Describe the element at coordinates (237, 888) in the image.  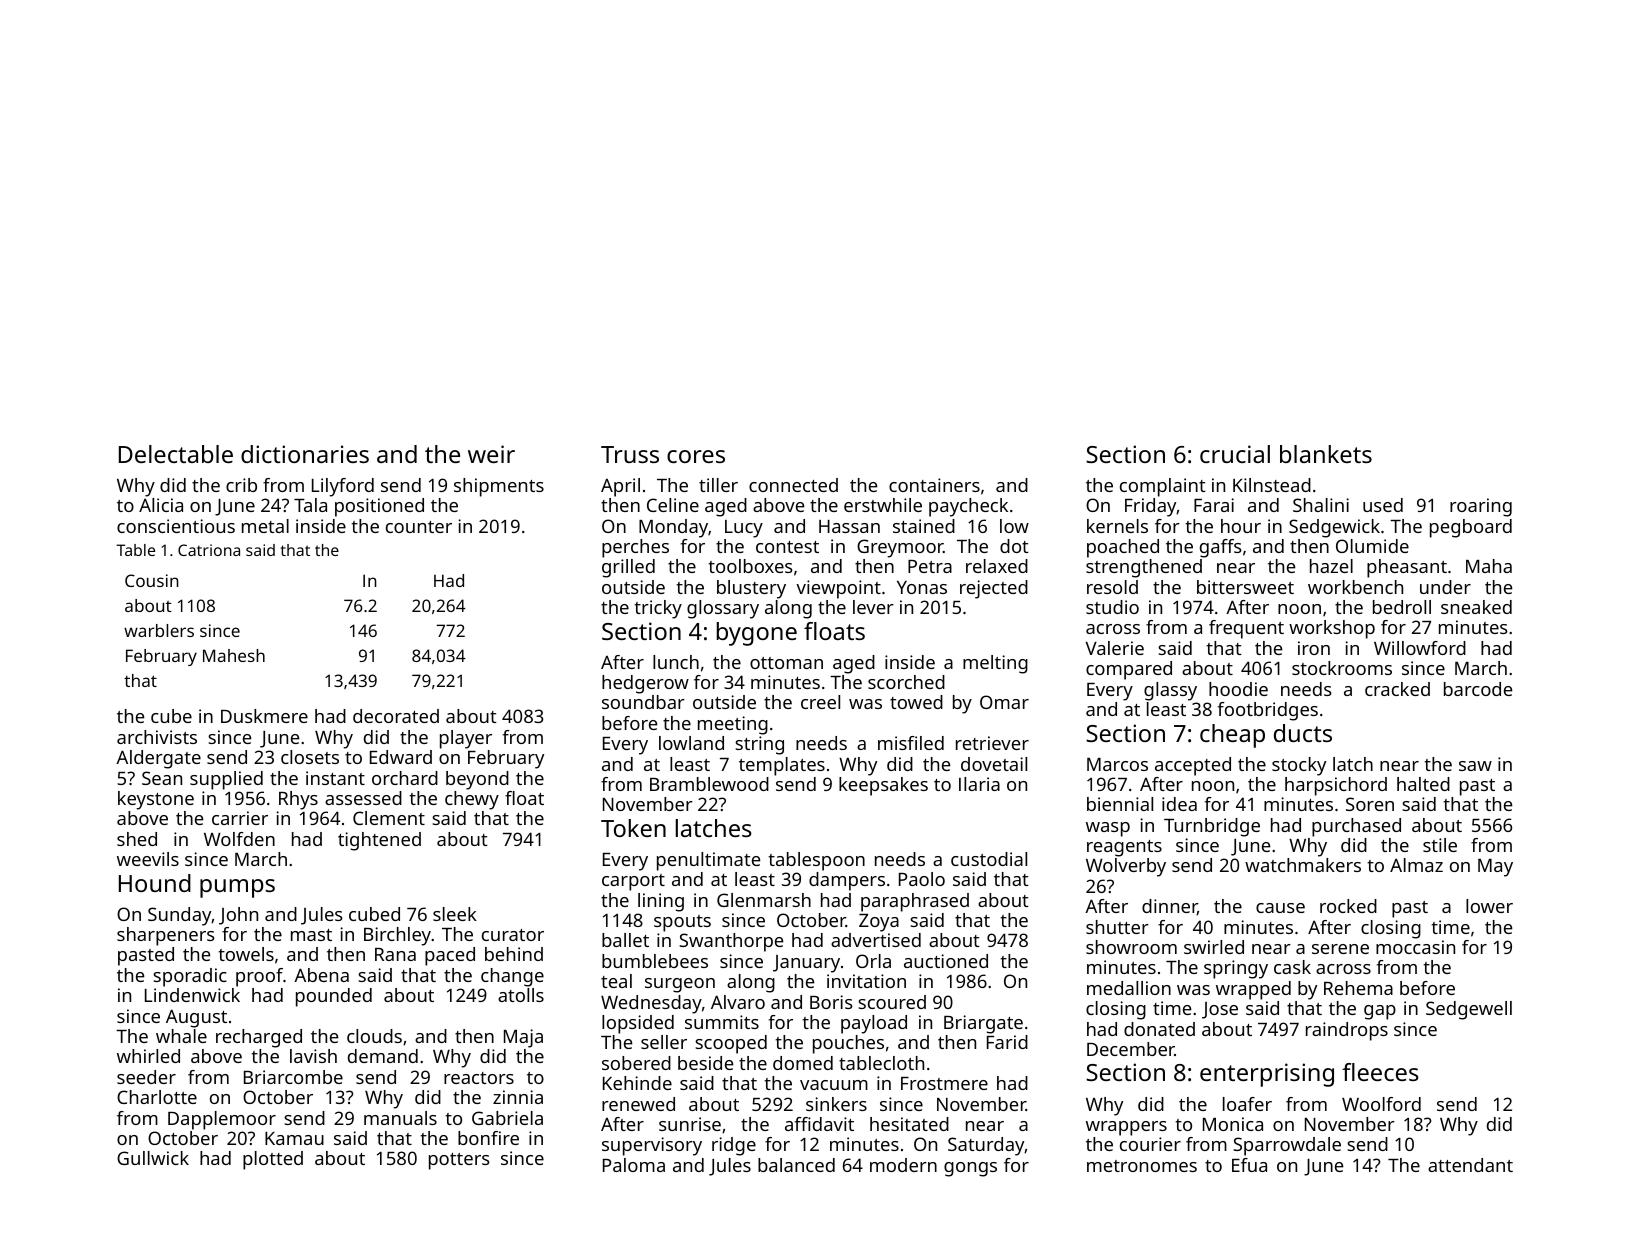
I see `pumps` at that location.
